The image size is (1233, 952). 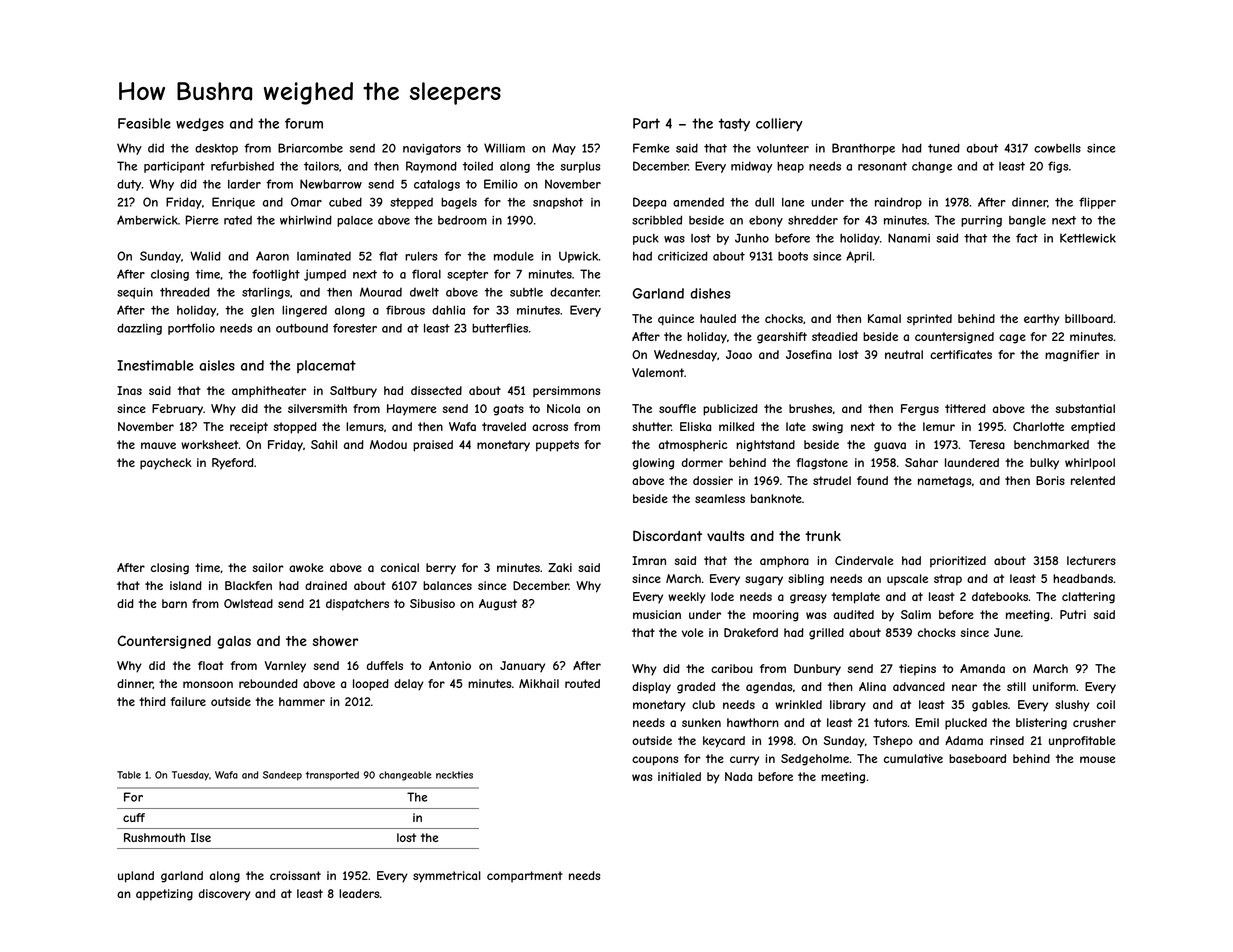 I want to click on Imran, so click(x=649, y=560).
